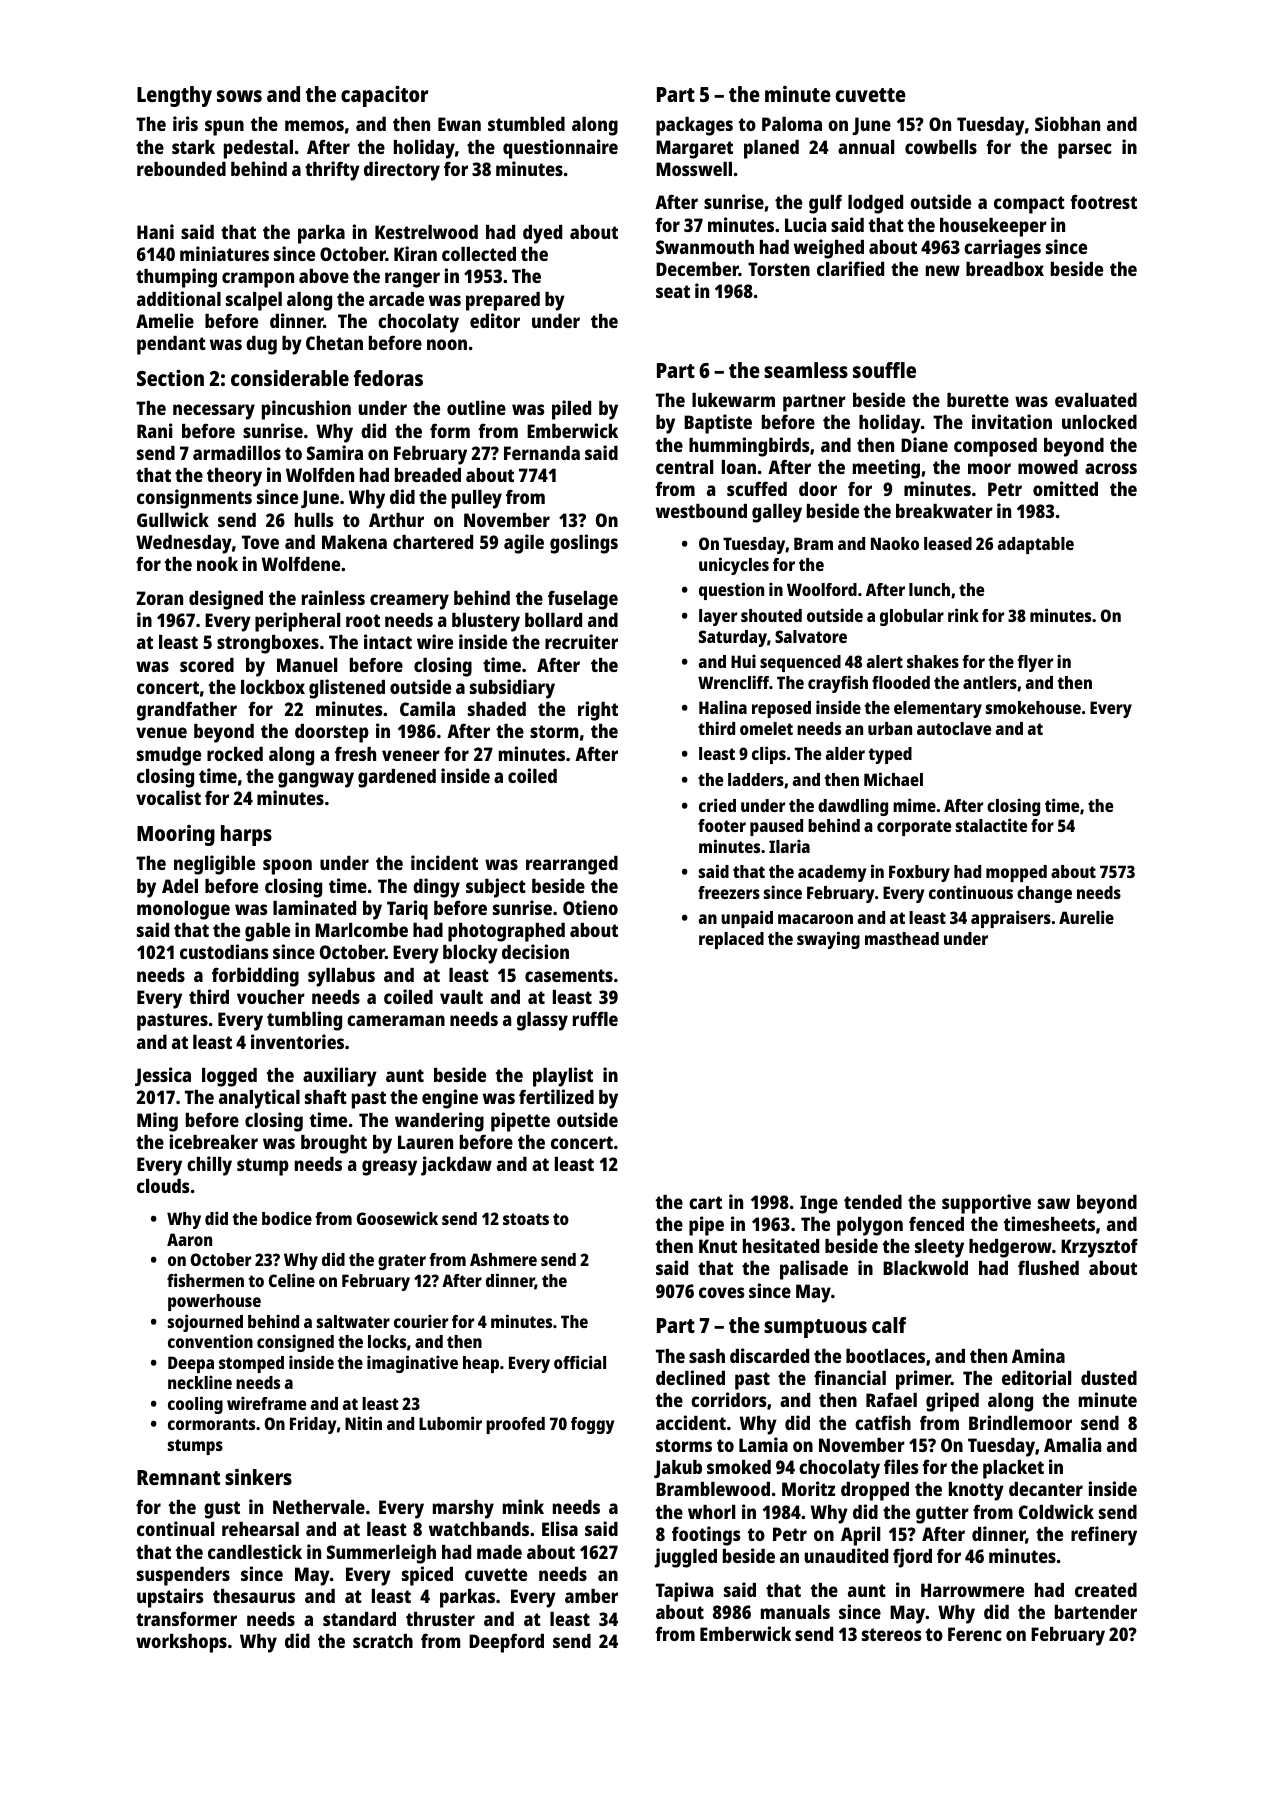  Describe the element at coordinates (407, 910) in the screenshot. I see `Tariq` at that location.
